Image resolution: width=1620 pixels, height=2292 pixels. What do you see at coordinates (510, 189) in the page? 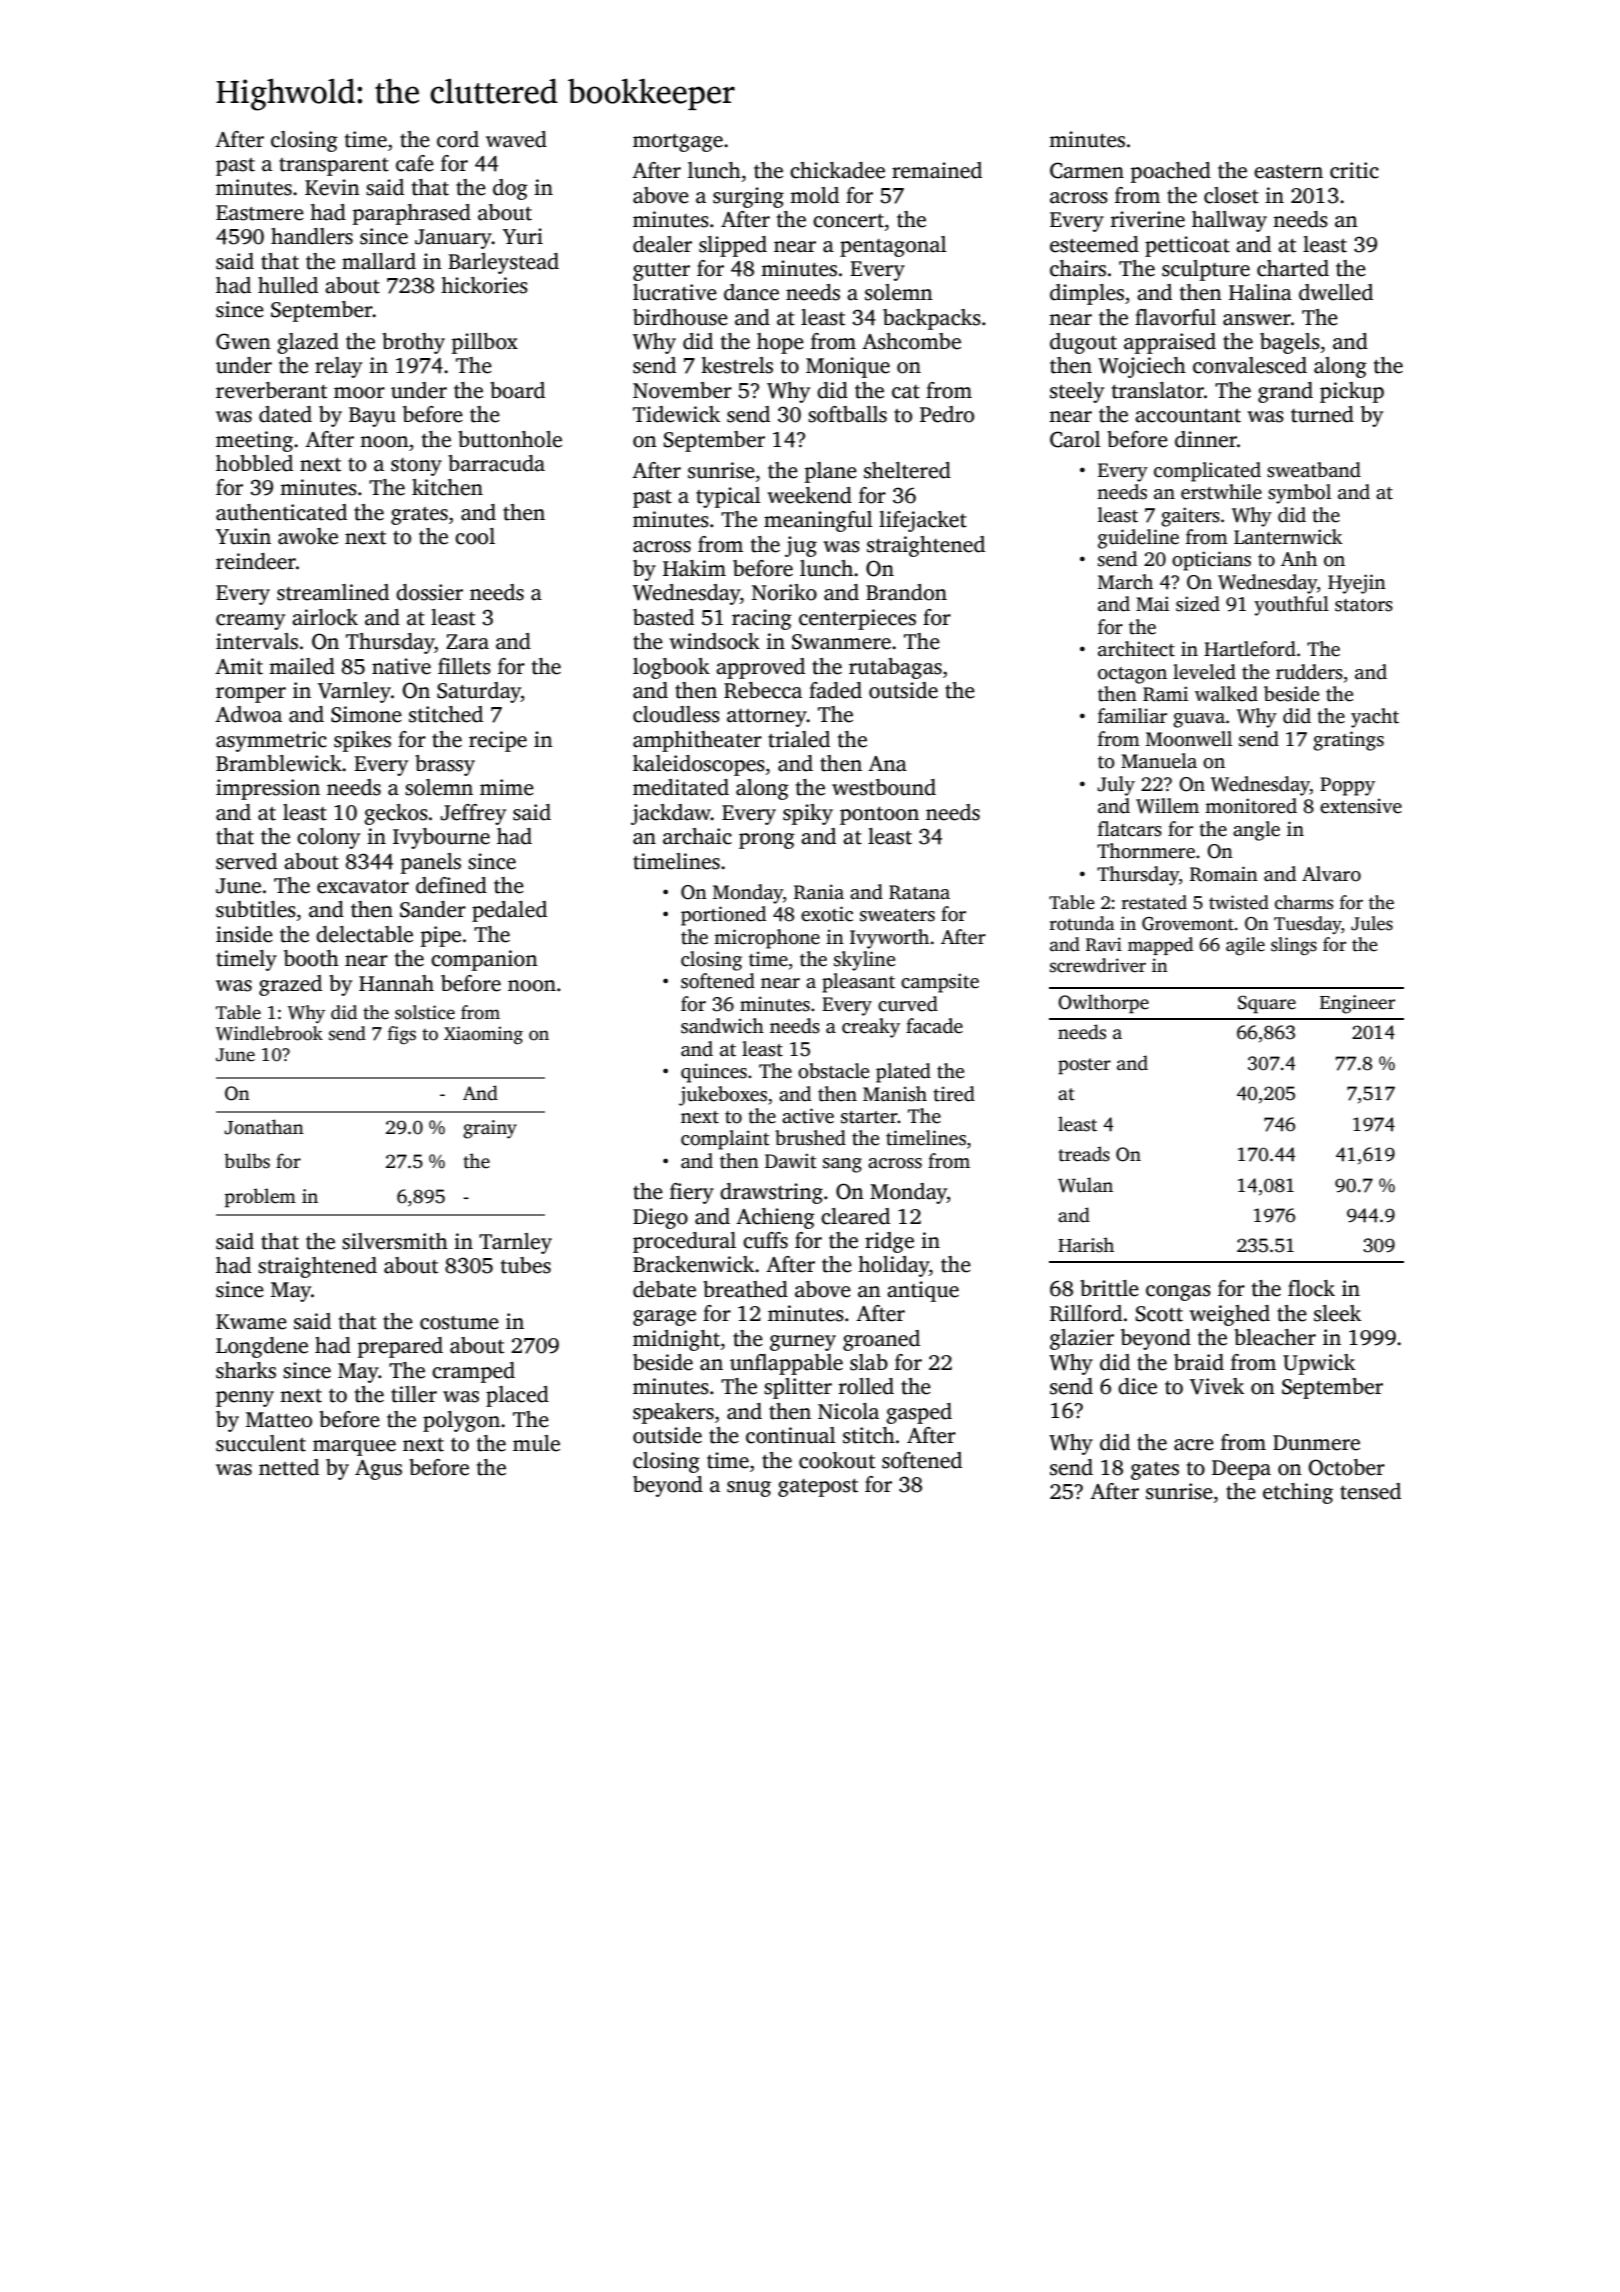
I see `dog` at bounding box center [510, 189].
